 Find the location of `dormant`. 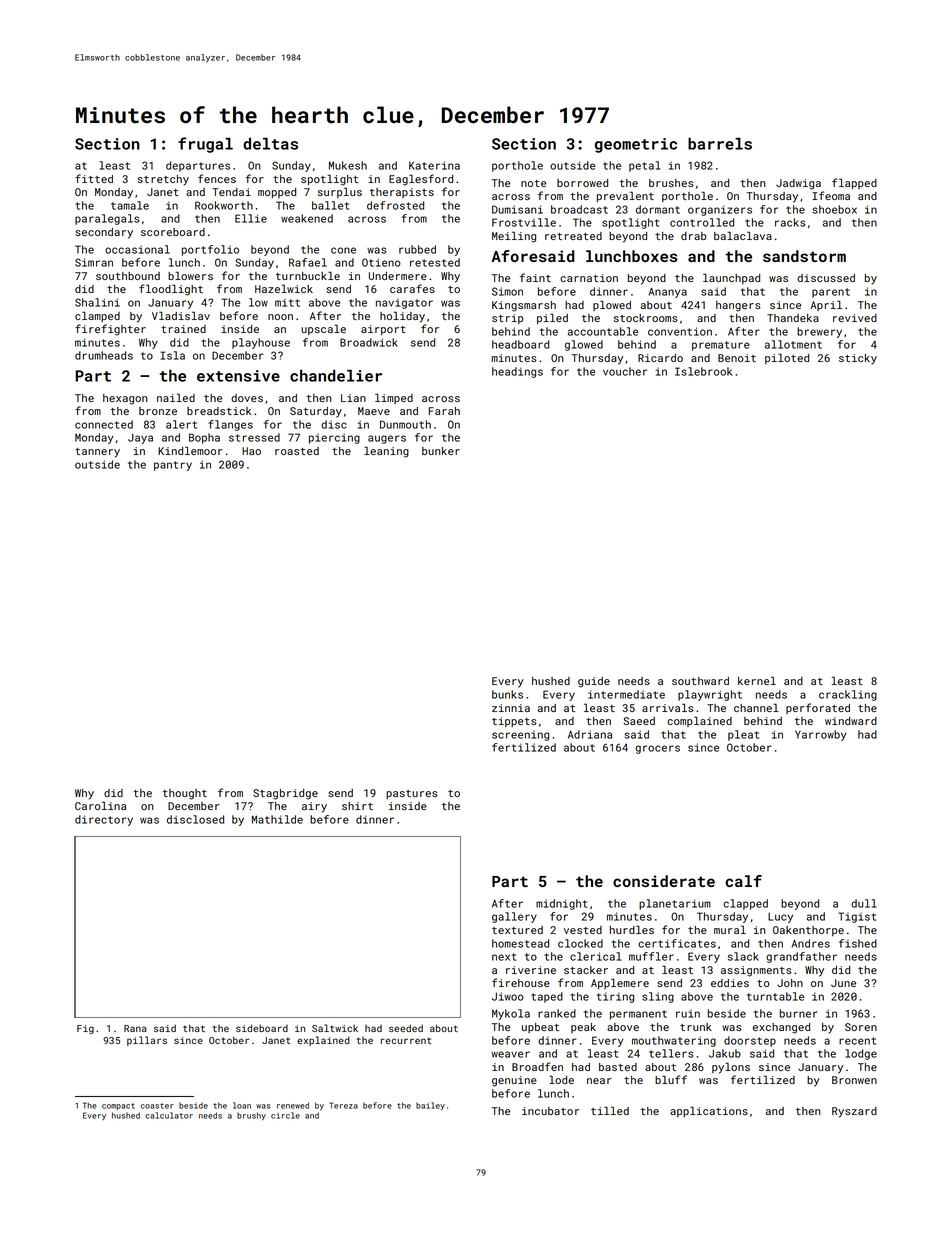

dormant is located at coordinates (658, 209).
